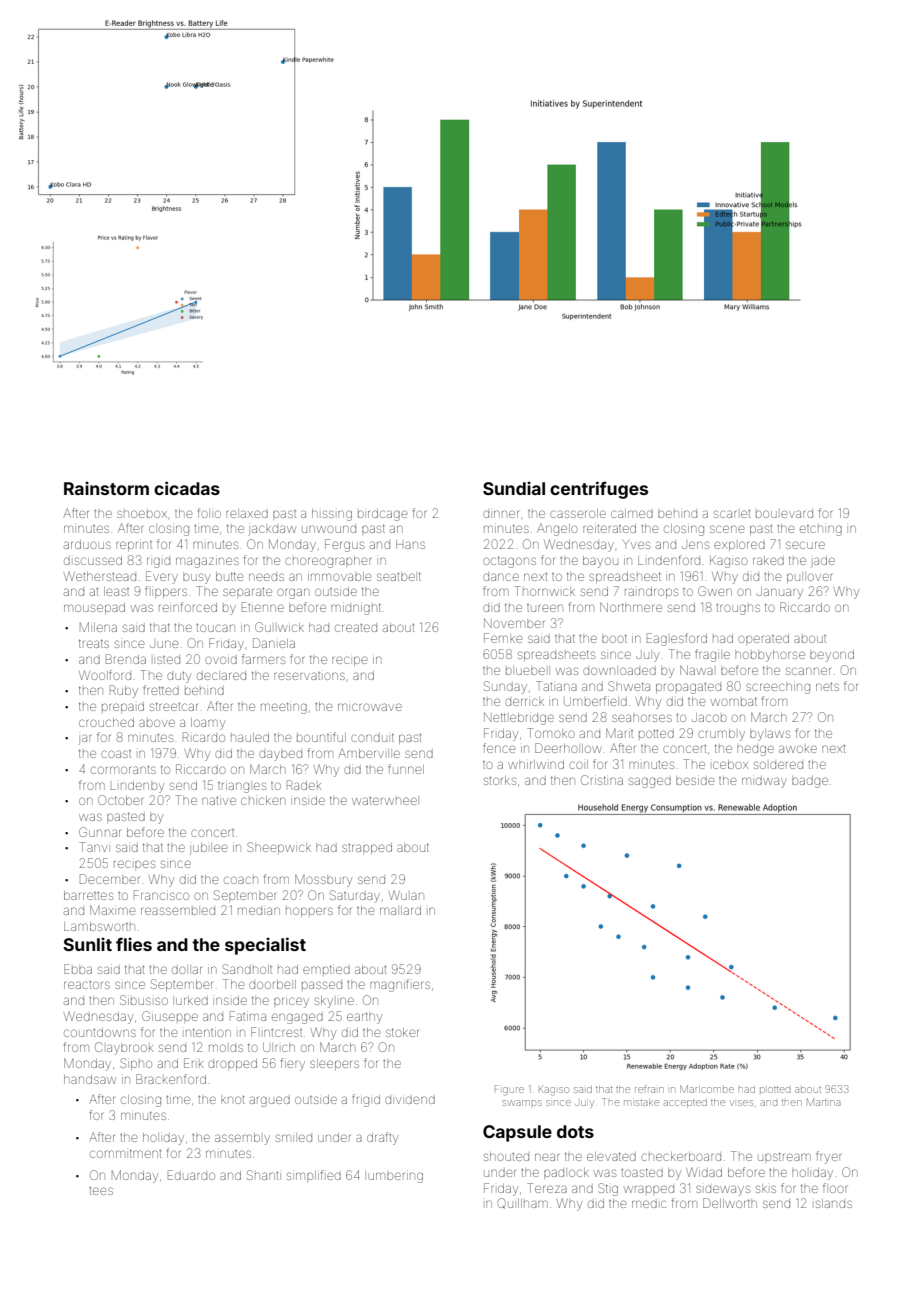  I want to click on swamps, so click(522, 1103).
